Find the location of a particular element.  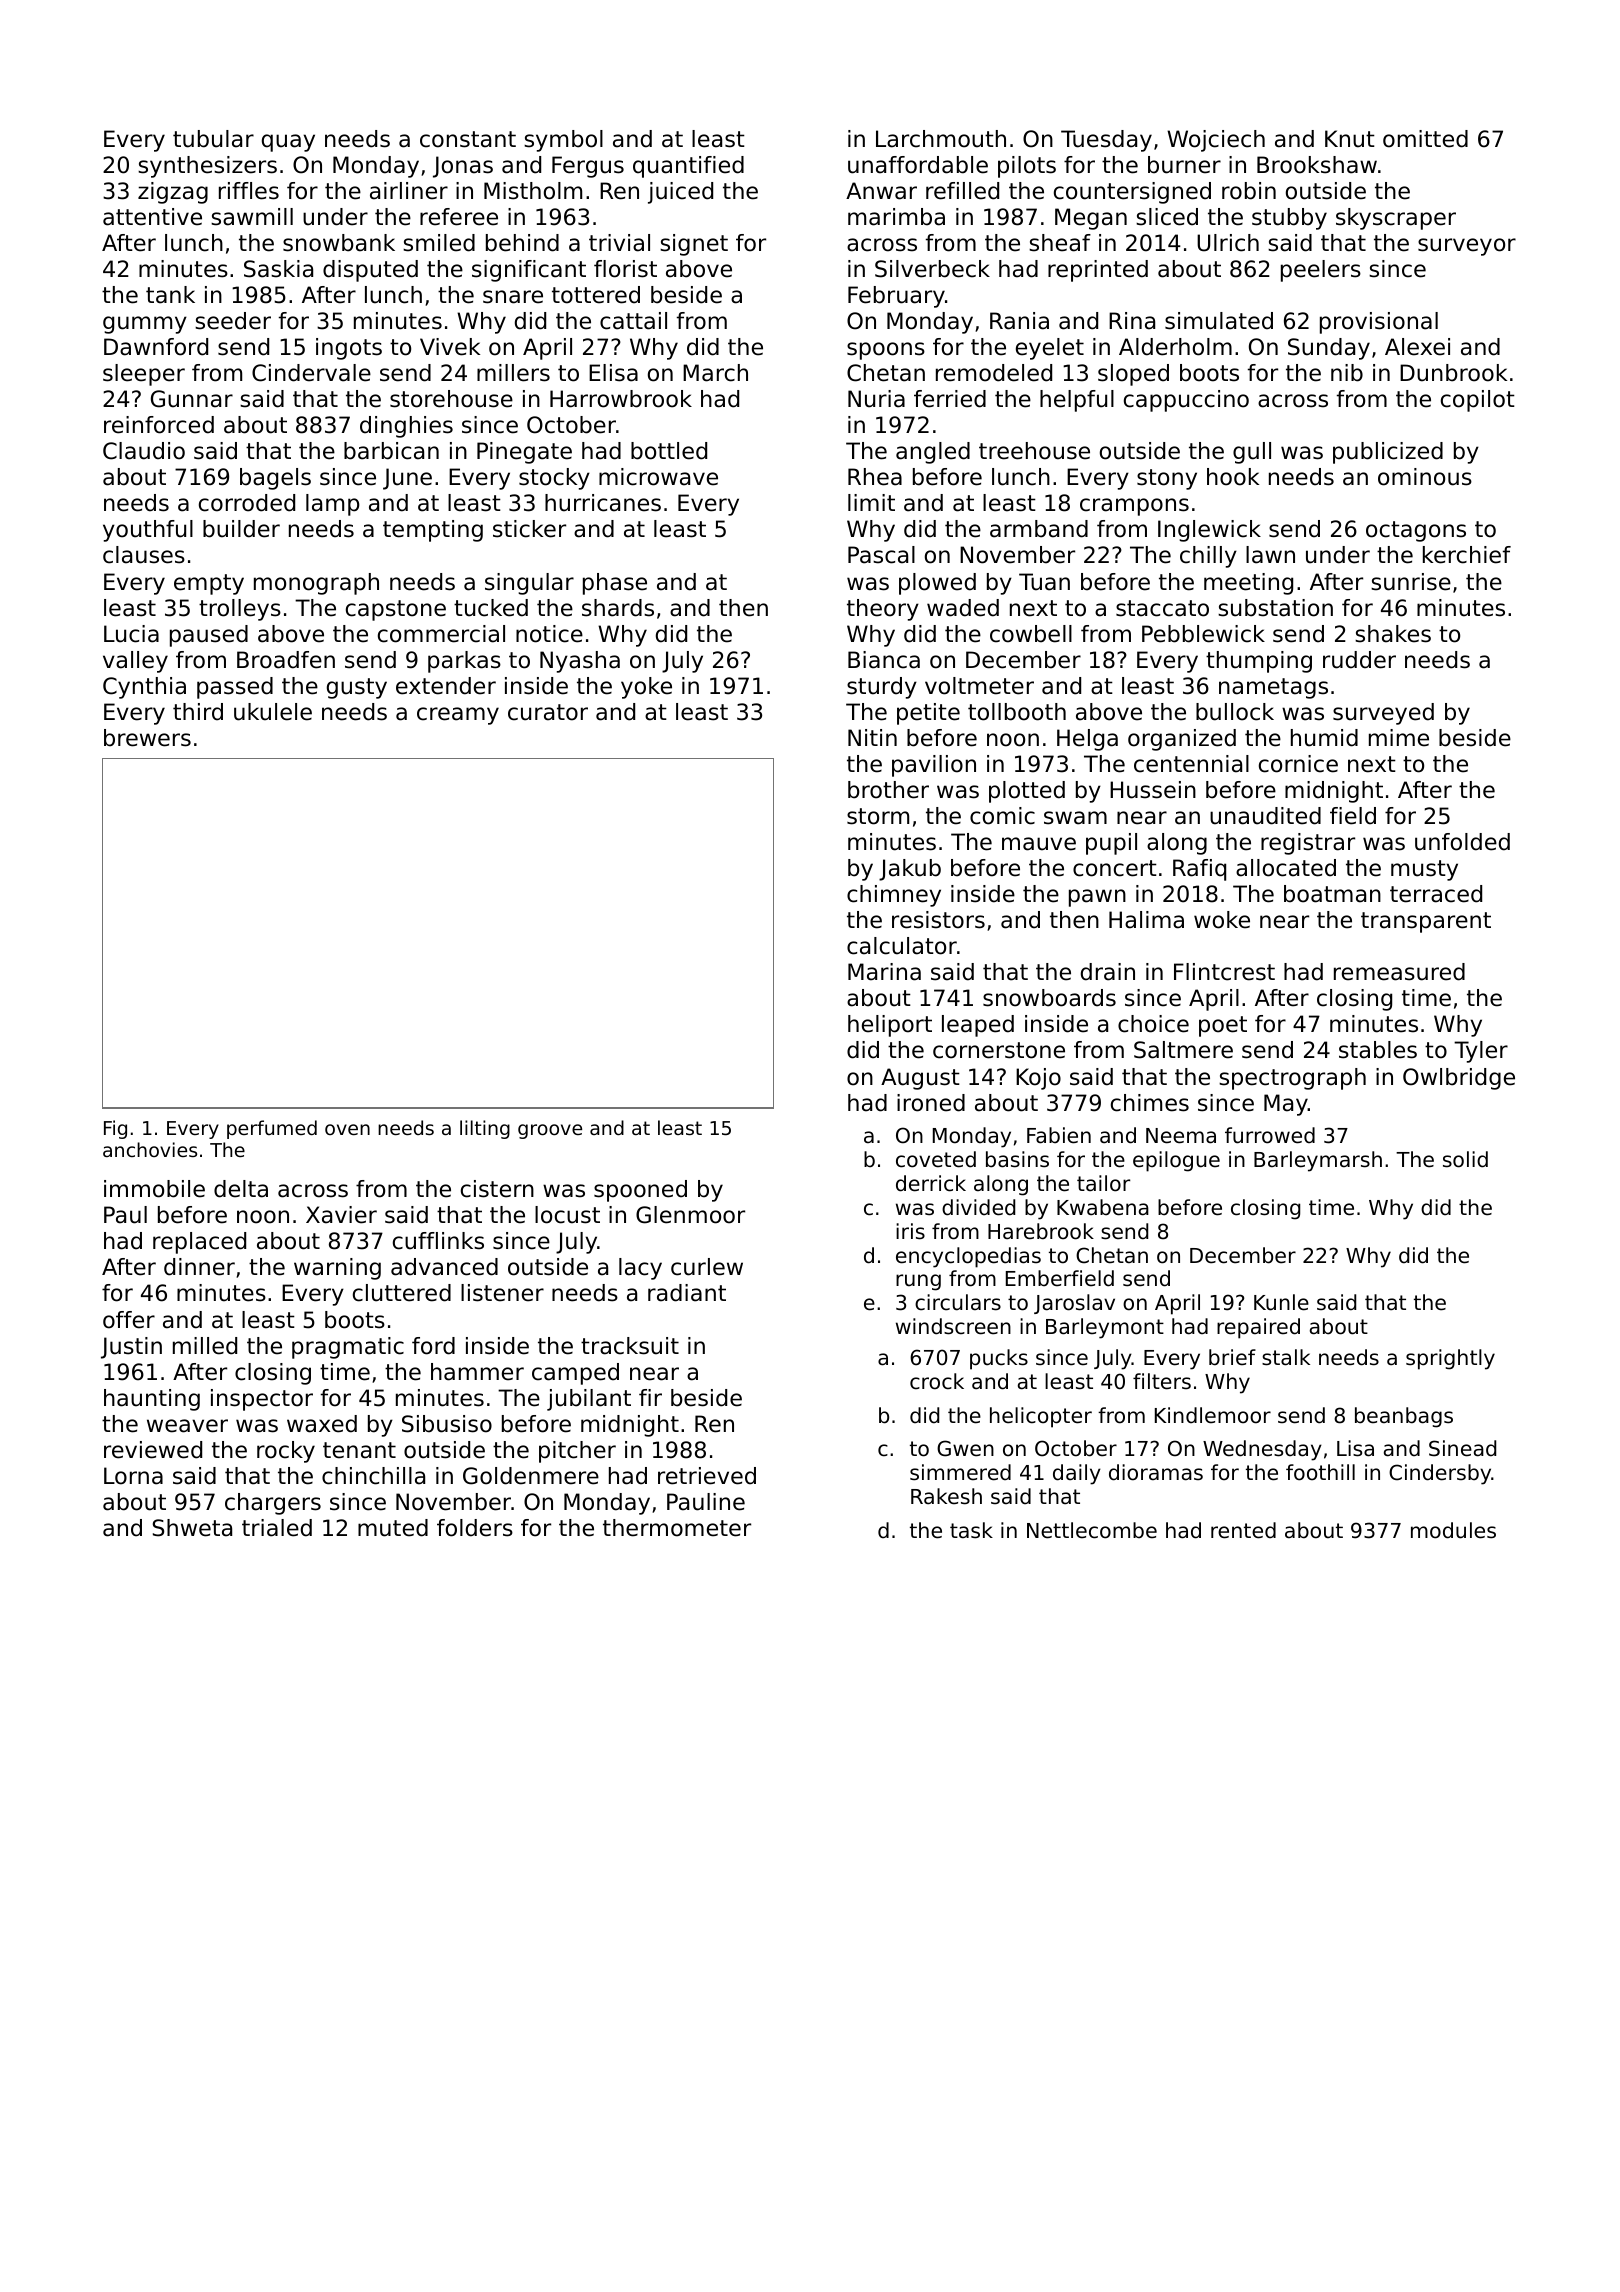

quantified is located at coordinates (688, 167).
